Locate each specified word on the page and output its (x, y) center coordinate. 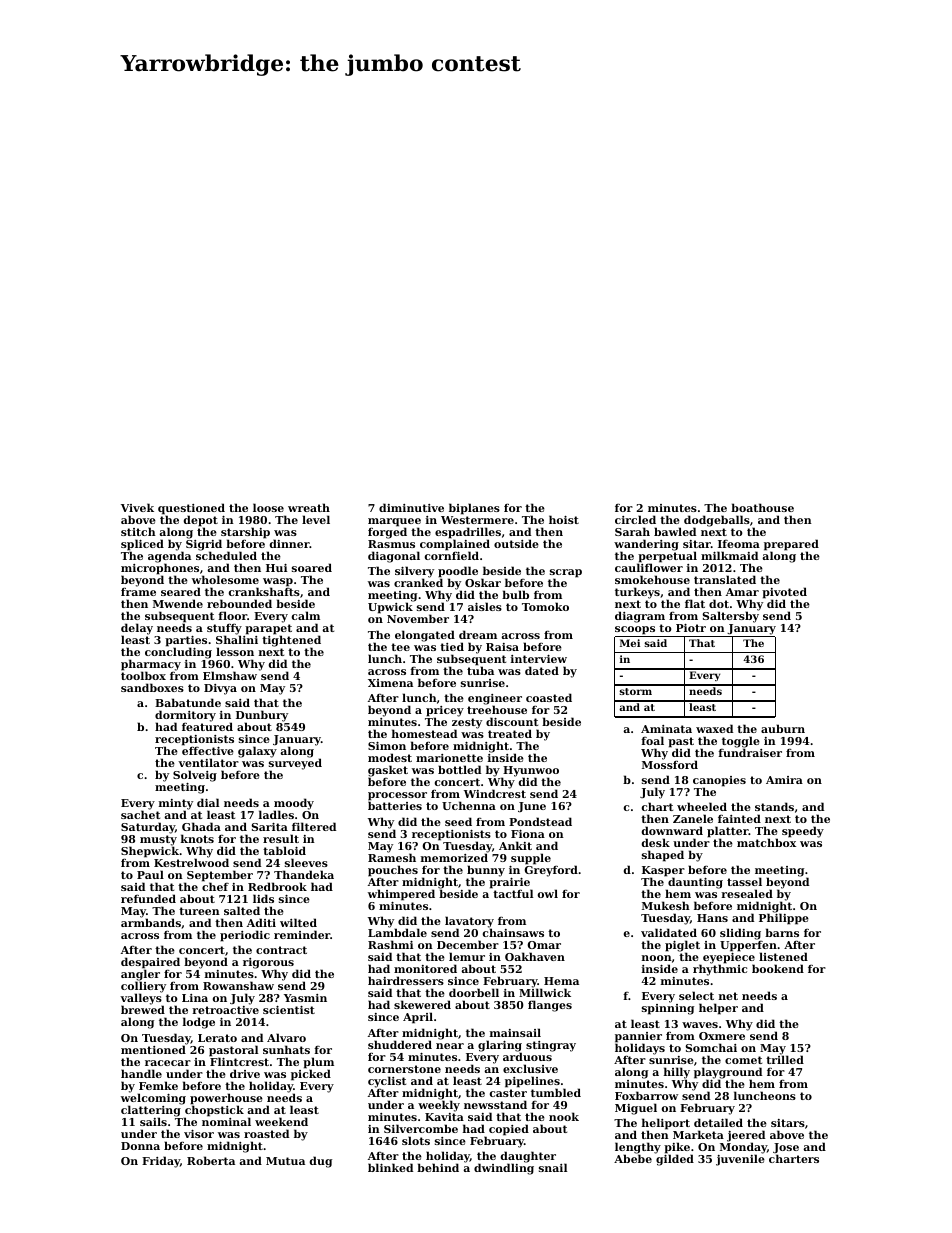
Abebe (633, 1159)
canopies (719, 782)
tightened (291, 641)
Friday (161, 1162)
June (532, 807)
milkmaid (729, 555)
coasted (549, 697)
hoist (564, 519)
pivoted (784, 593)
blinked (390, 1167)
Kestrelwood (191, 862)
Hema (561, 981)
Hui (276, 568)
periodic (245, 936)
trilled (785, 1059)
